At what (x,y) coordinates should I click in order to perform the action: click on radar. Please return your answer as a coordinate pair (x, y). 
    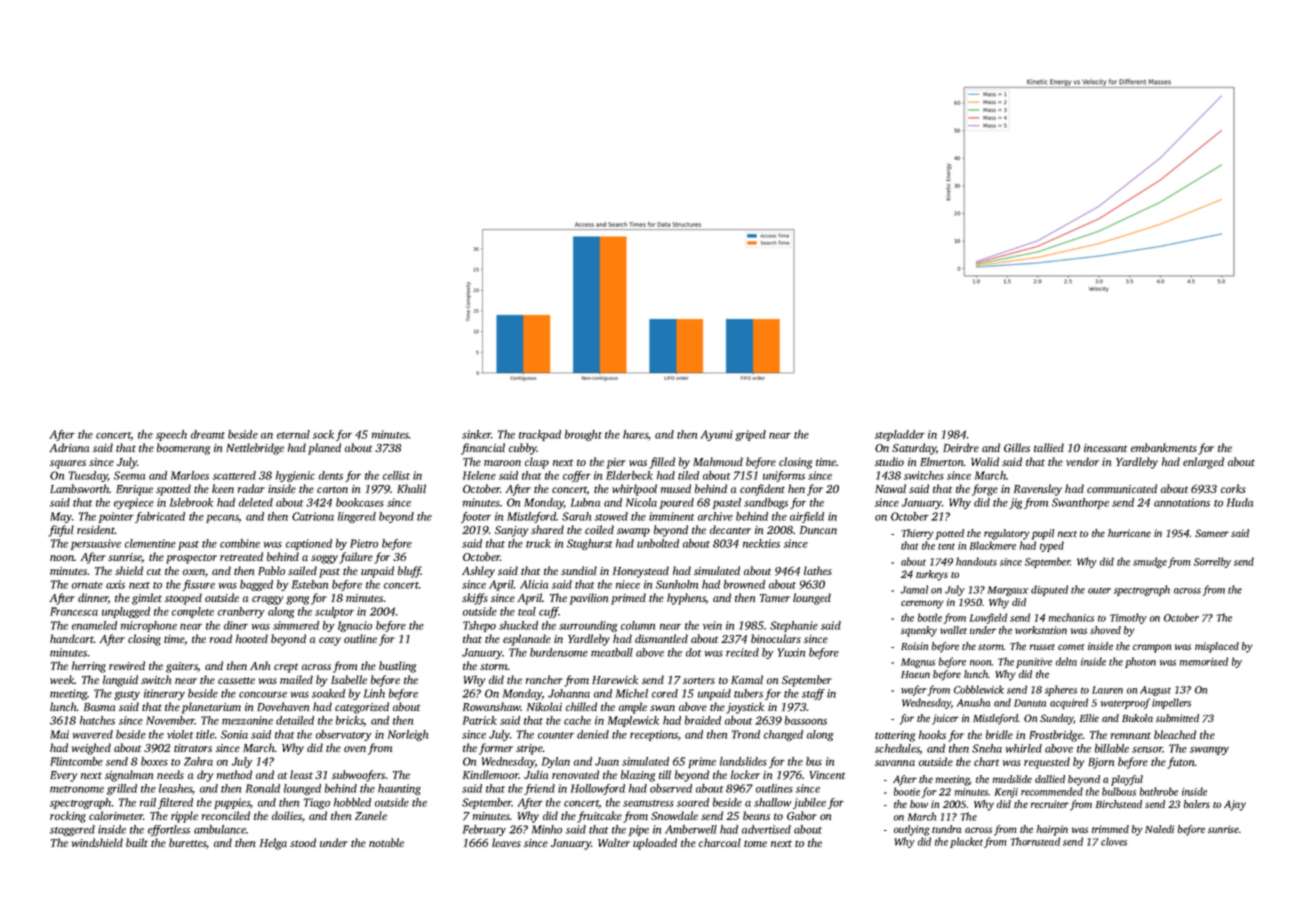
    Looking at the image, I should click on (251, 488).
